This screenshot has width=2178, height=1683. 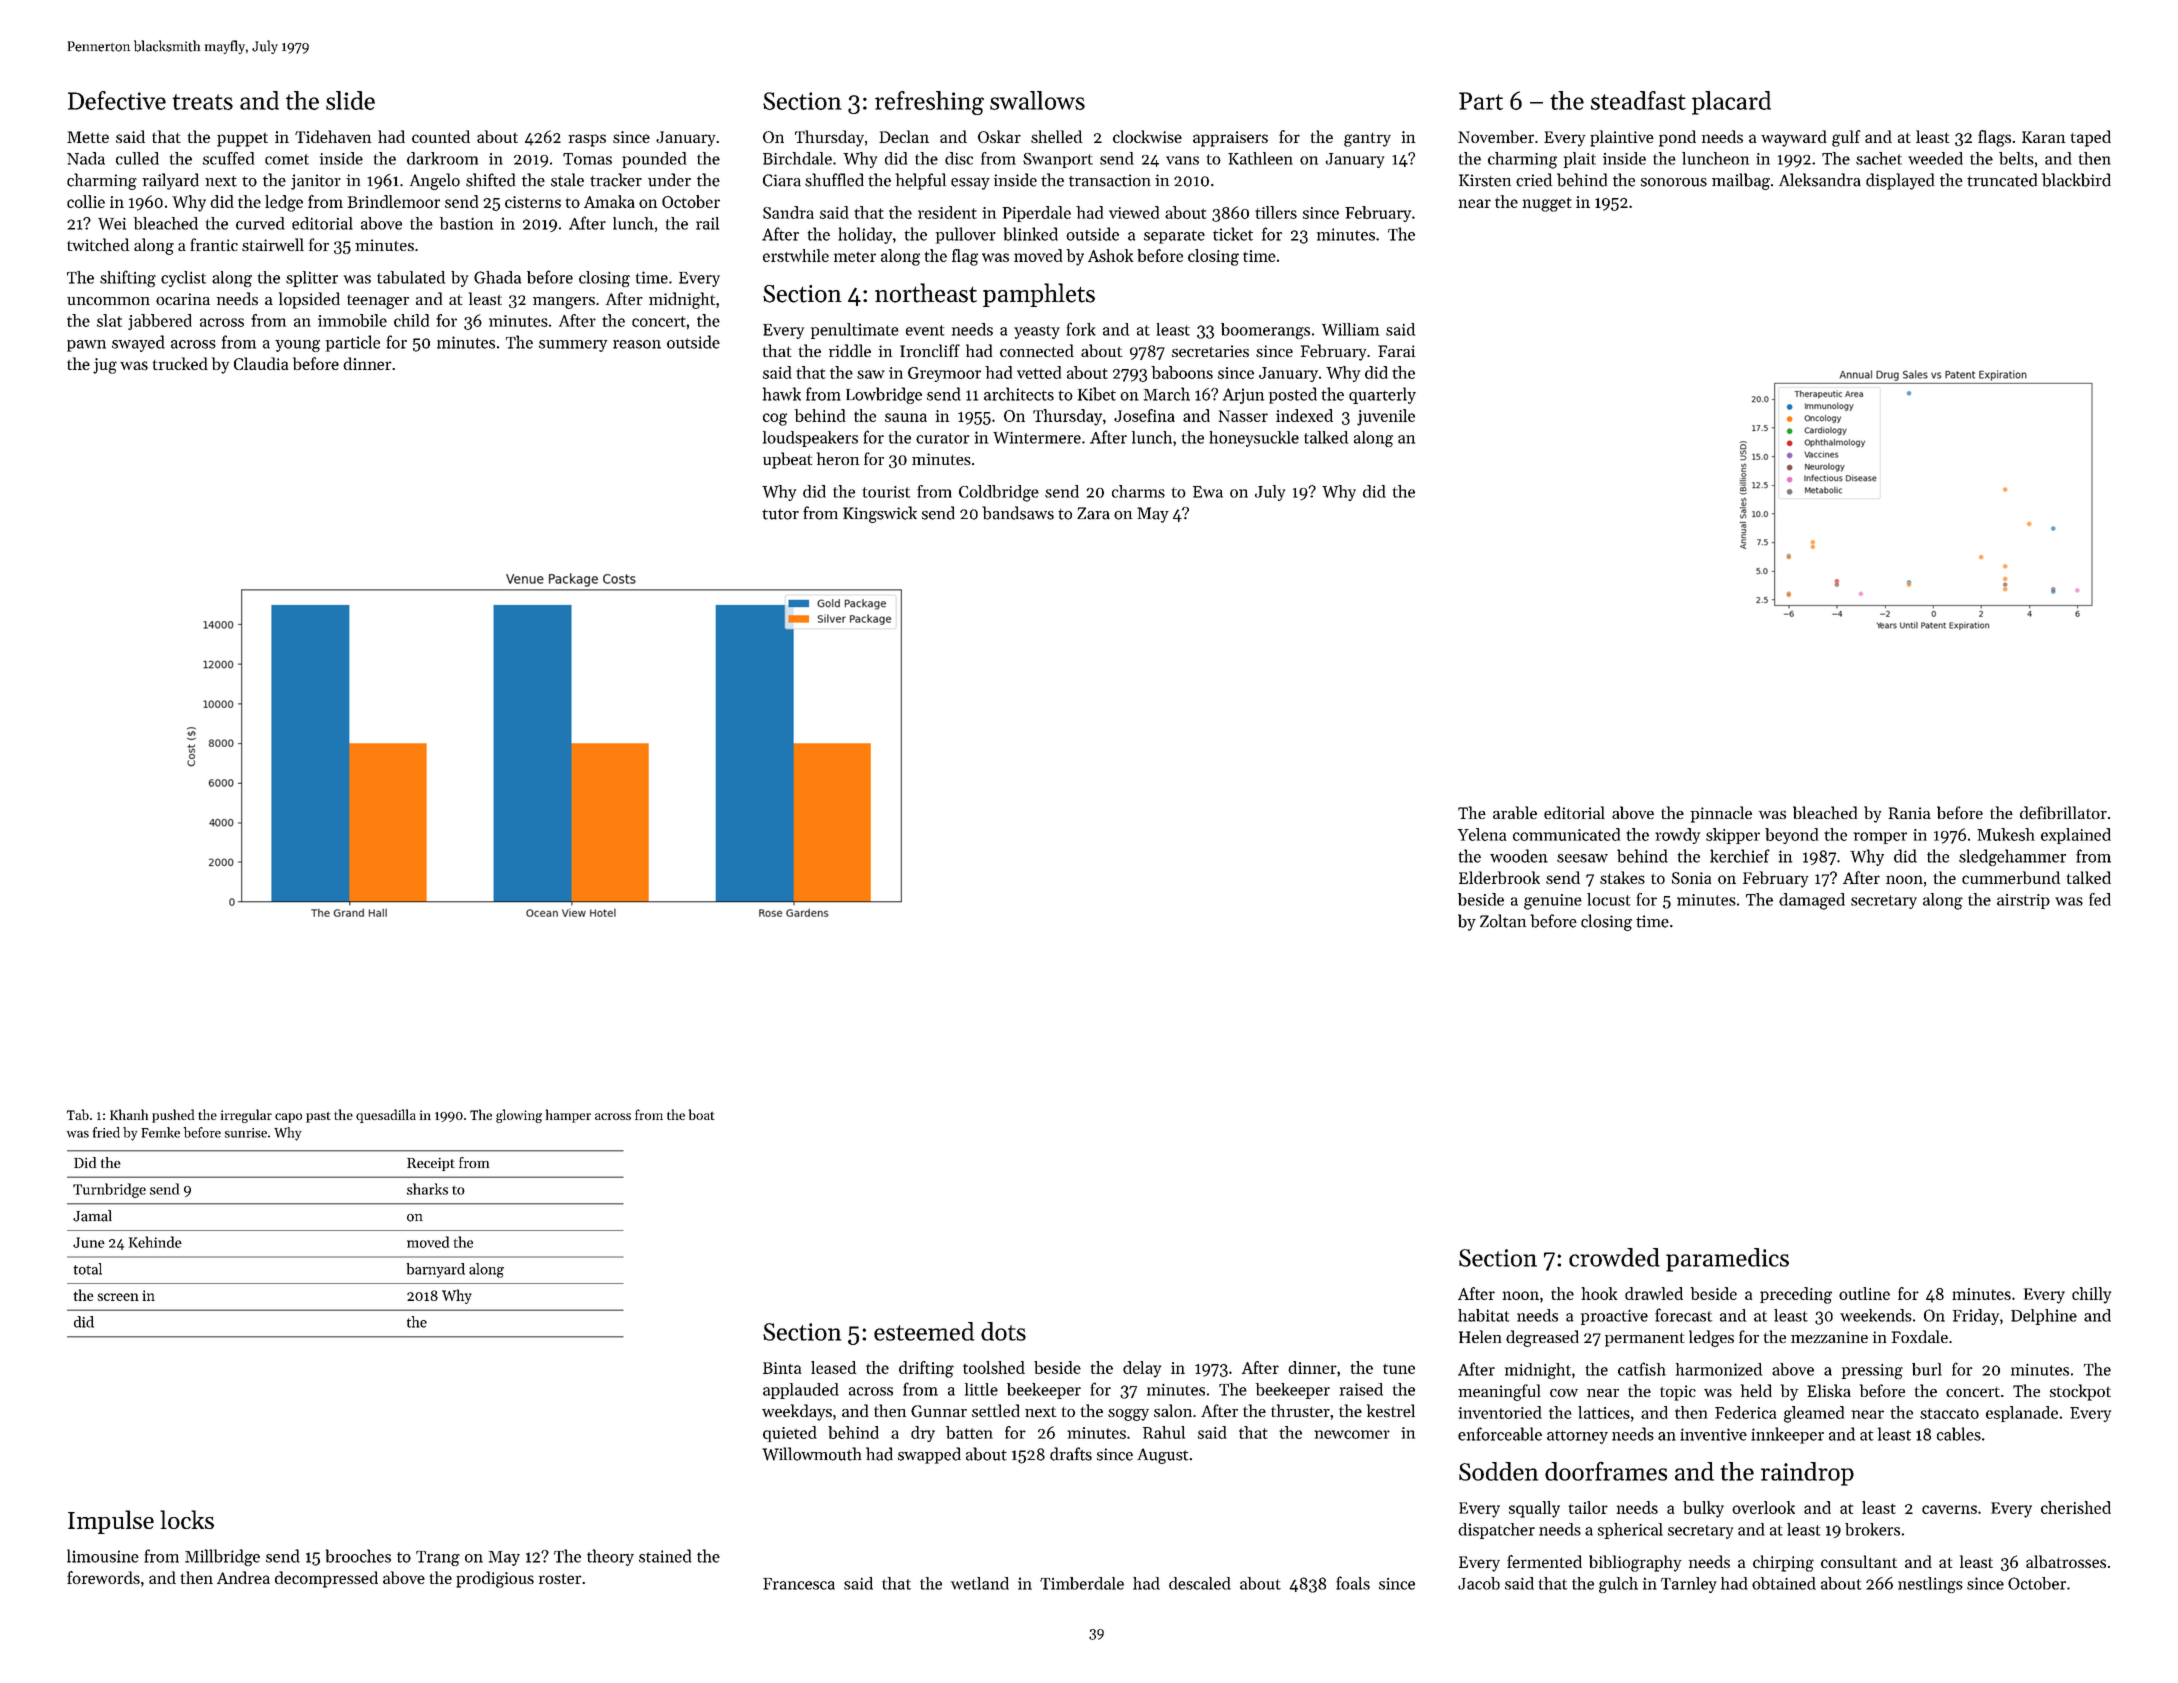 What do you see at coordinates (1200, 1583) in the screenshot?
I see `descaled` at bounding box center [1200, 1583].
